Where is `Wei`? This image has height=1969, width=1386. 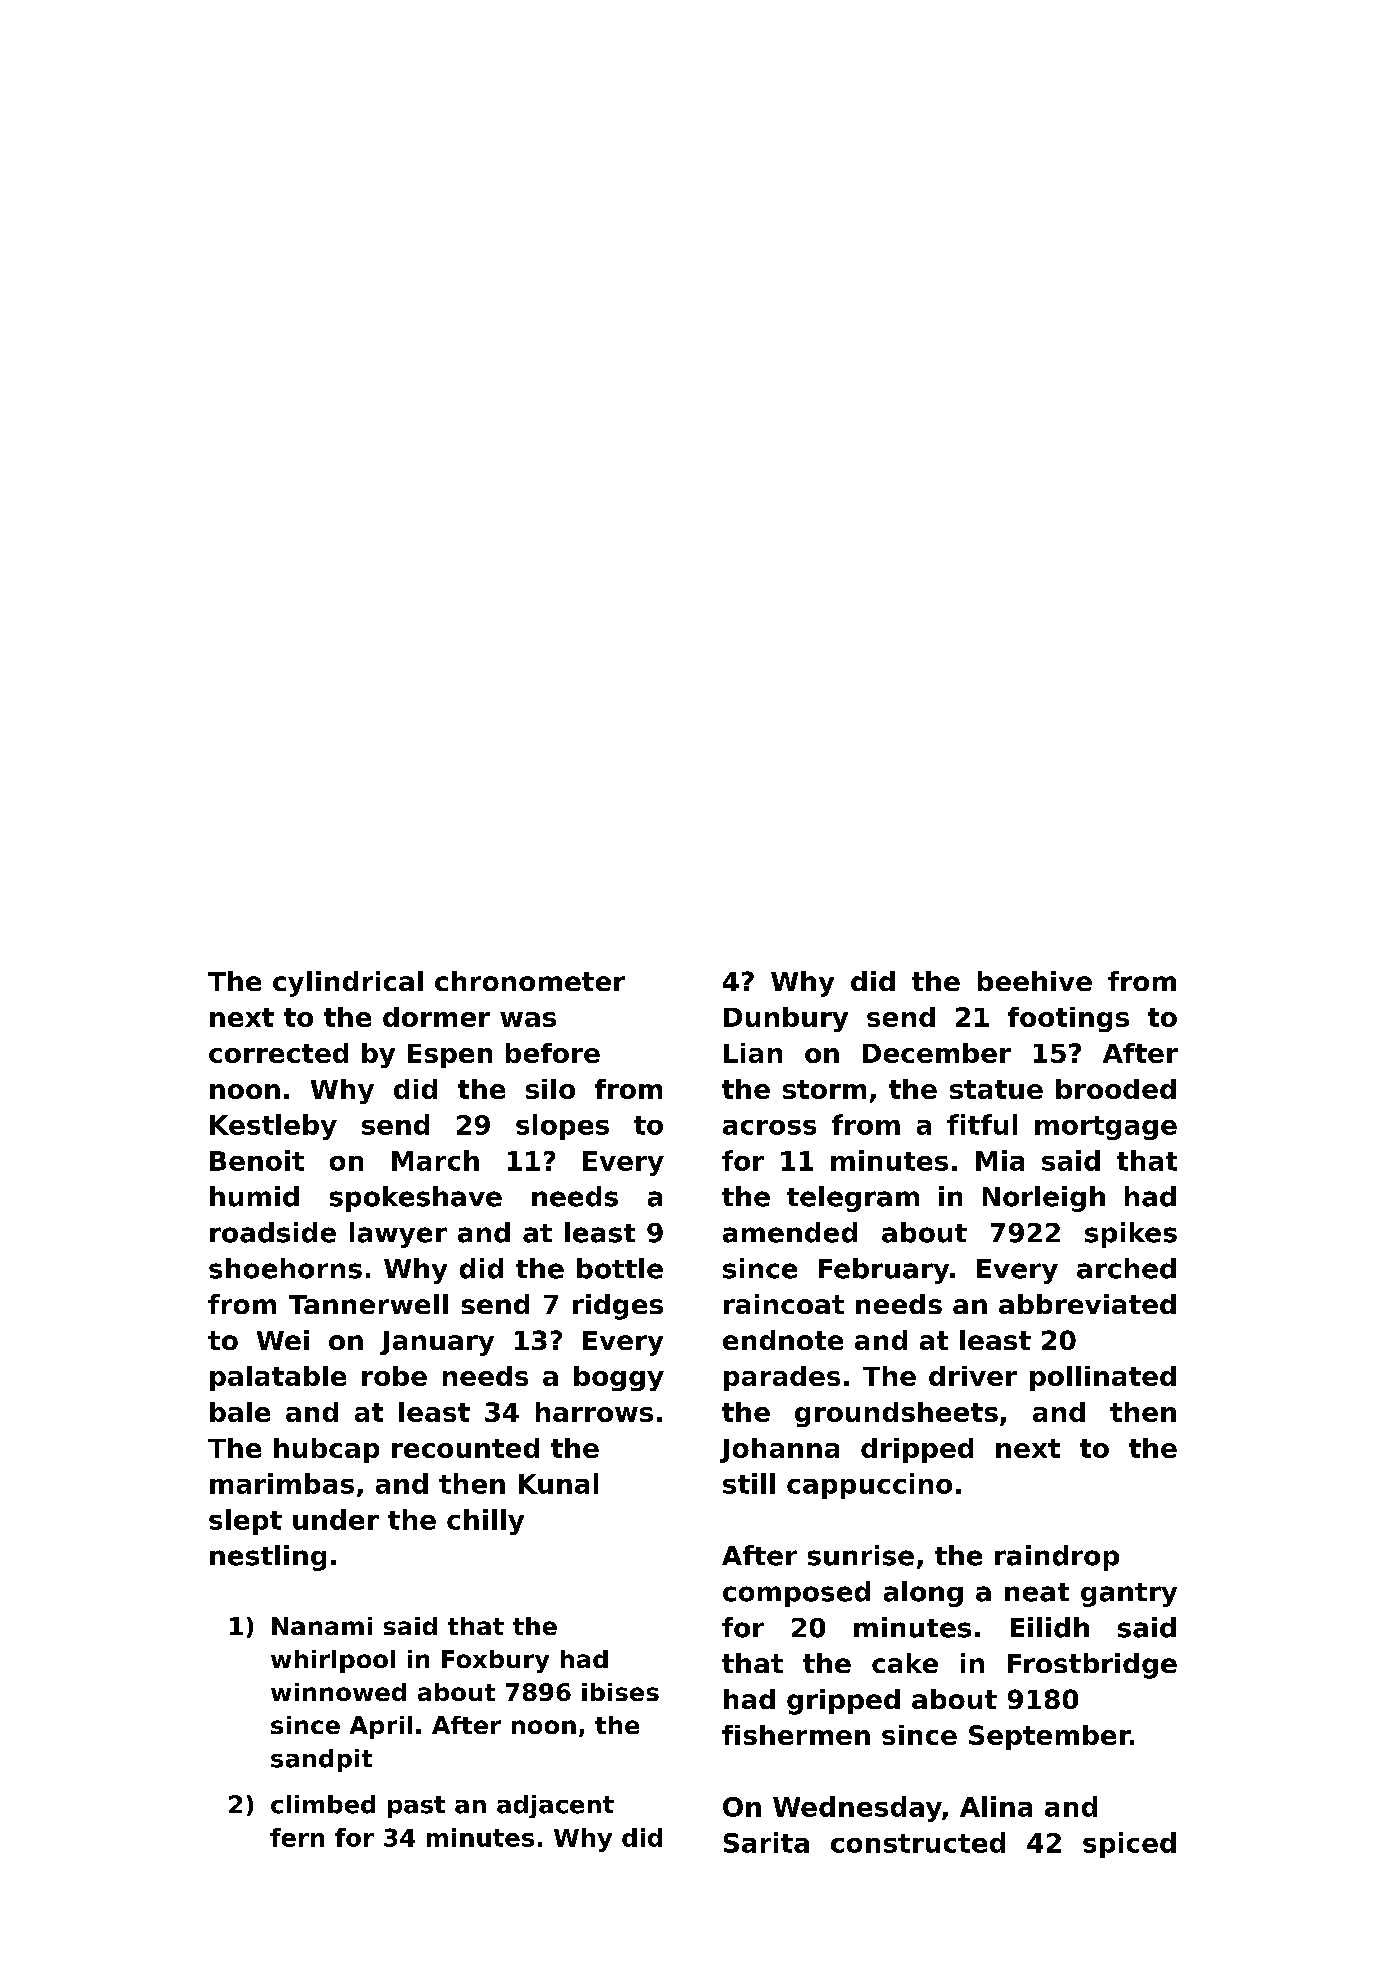
Wei is located at coordinates (283, 1340).
